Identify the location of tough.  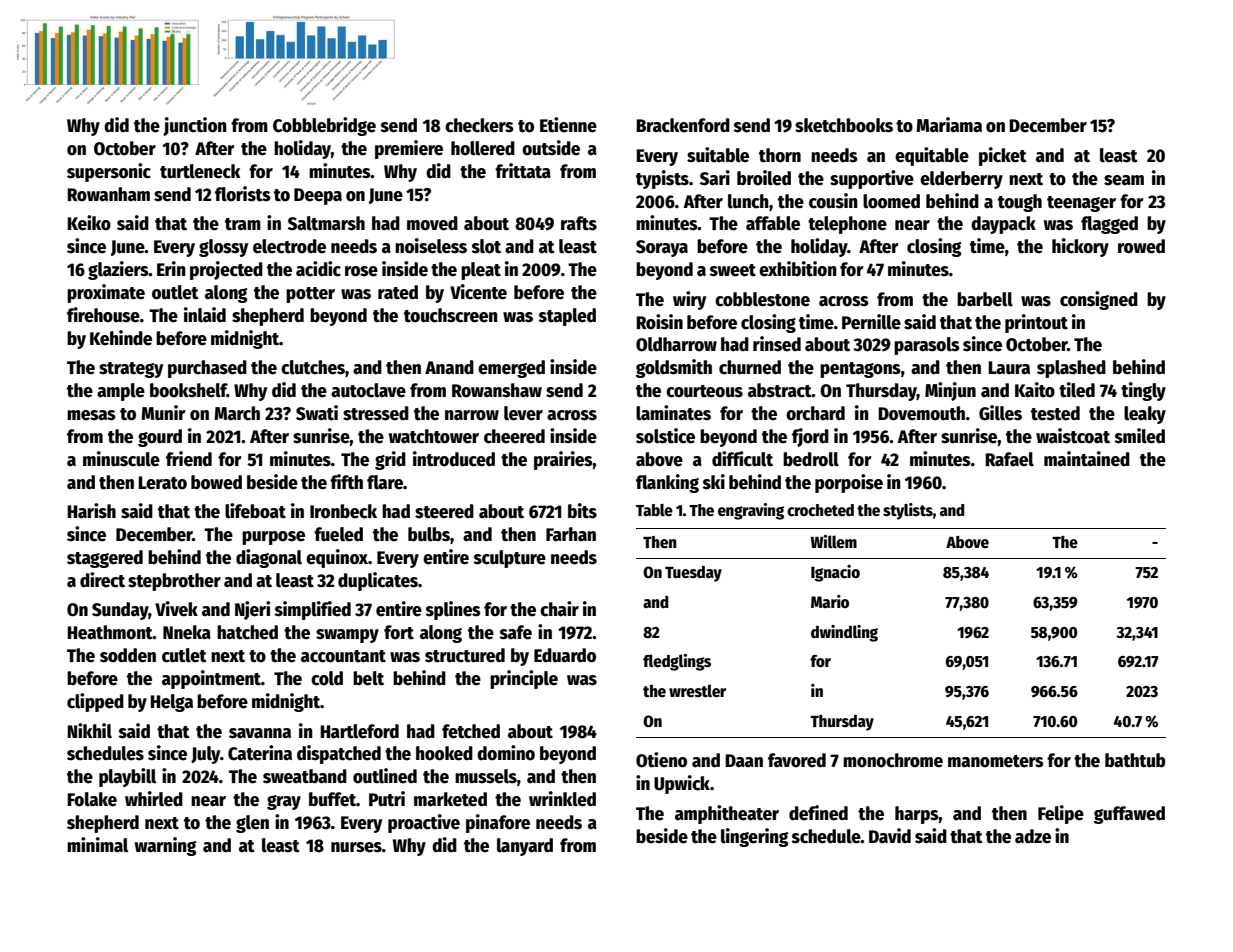
(1020, 203).
